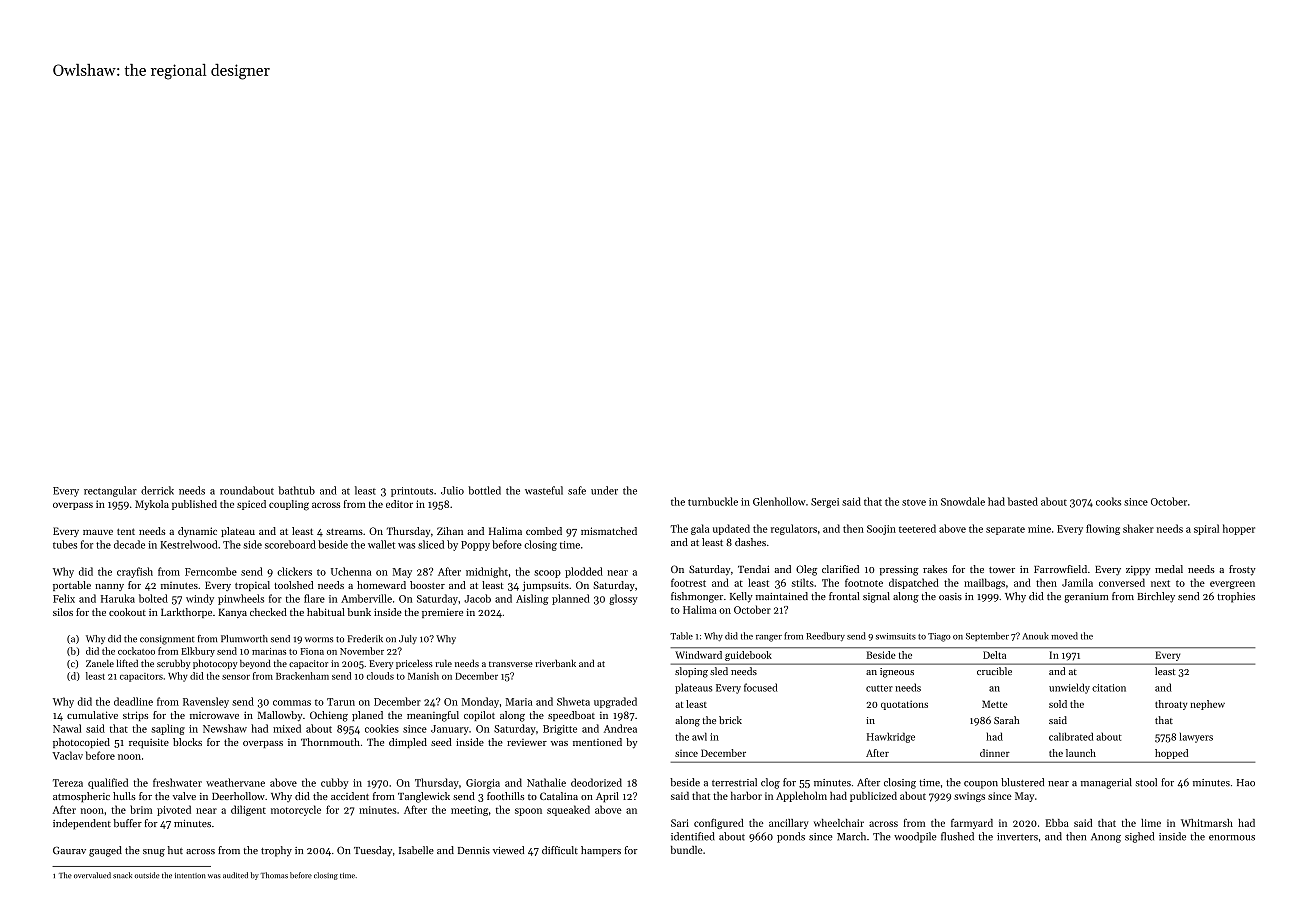 This page has width=1308, height=924. What do you see at coordinates (1108, 501) in the page?
I see `cooks` at bounding box center [1108, 501].
